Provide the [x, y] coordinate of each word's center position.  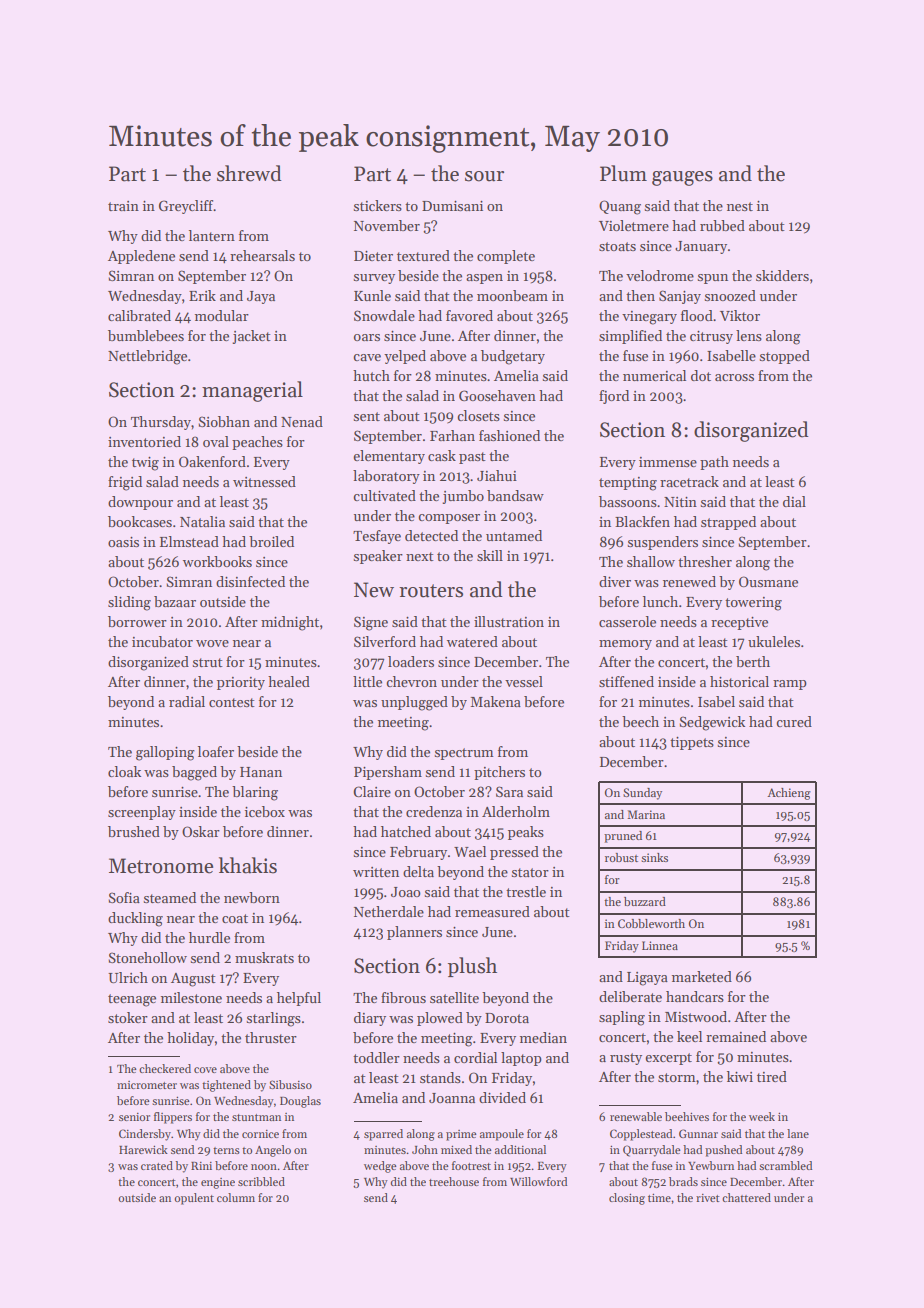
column [236, 1197]
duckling [135, 919]
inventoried [144, 441]
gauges [682, 178]
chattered [746, 1197]
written [376, 872]
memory [625, 645]
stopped [784, 357]
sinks [654, 857]
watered [472, 641]
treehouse [454, 1181]
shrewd [249, 173]
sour [484, 176]
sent [366, 416]
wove [212, 643]
